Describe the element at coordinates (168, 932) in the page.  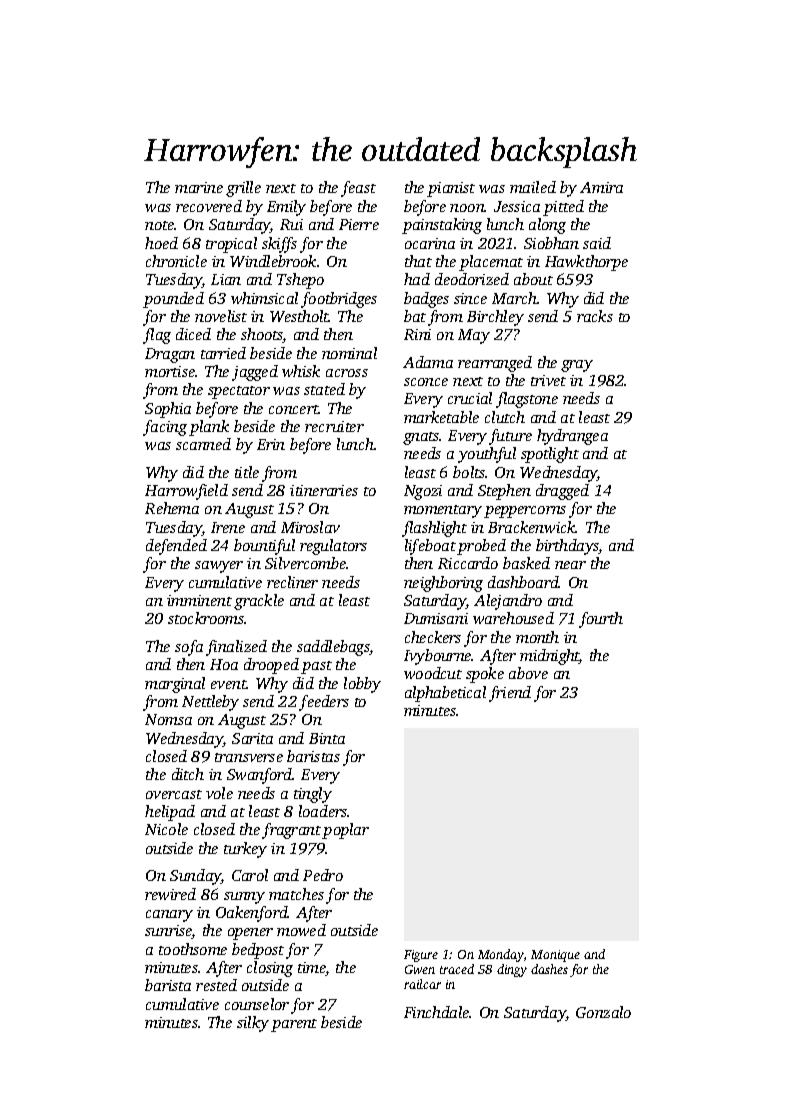
I see `sunrise` at that location.
